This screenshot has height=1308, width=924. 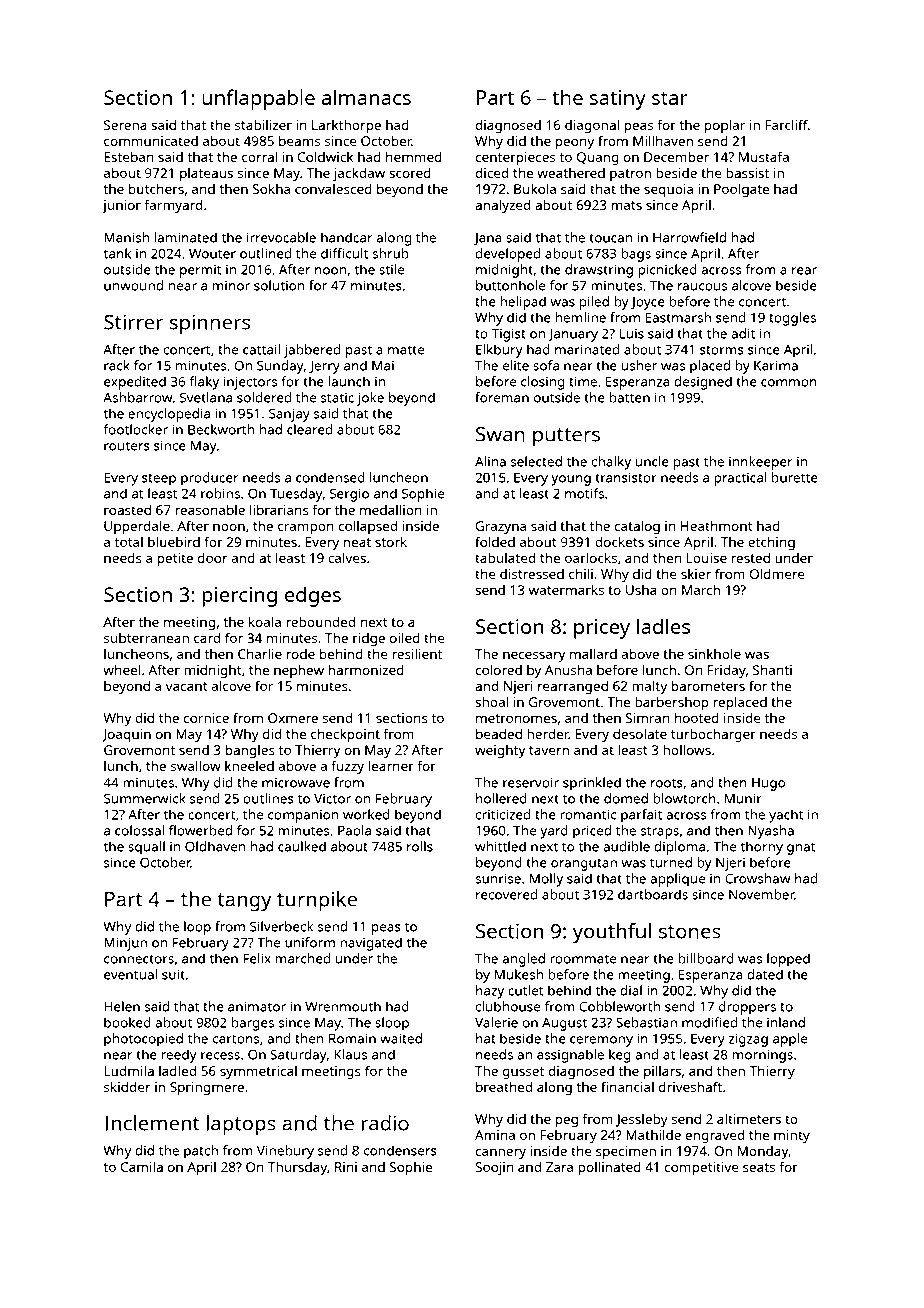 What do you see at coordinates (143, 1040) in the screenshot?
I see `photocopied` at bounding box center [143, 1040].
